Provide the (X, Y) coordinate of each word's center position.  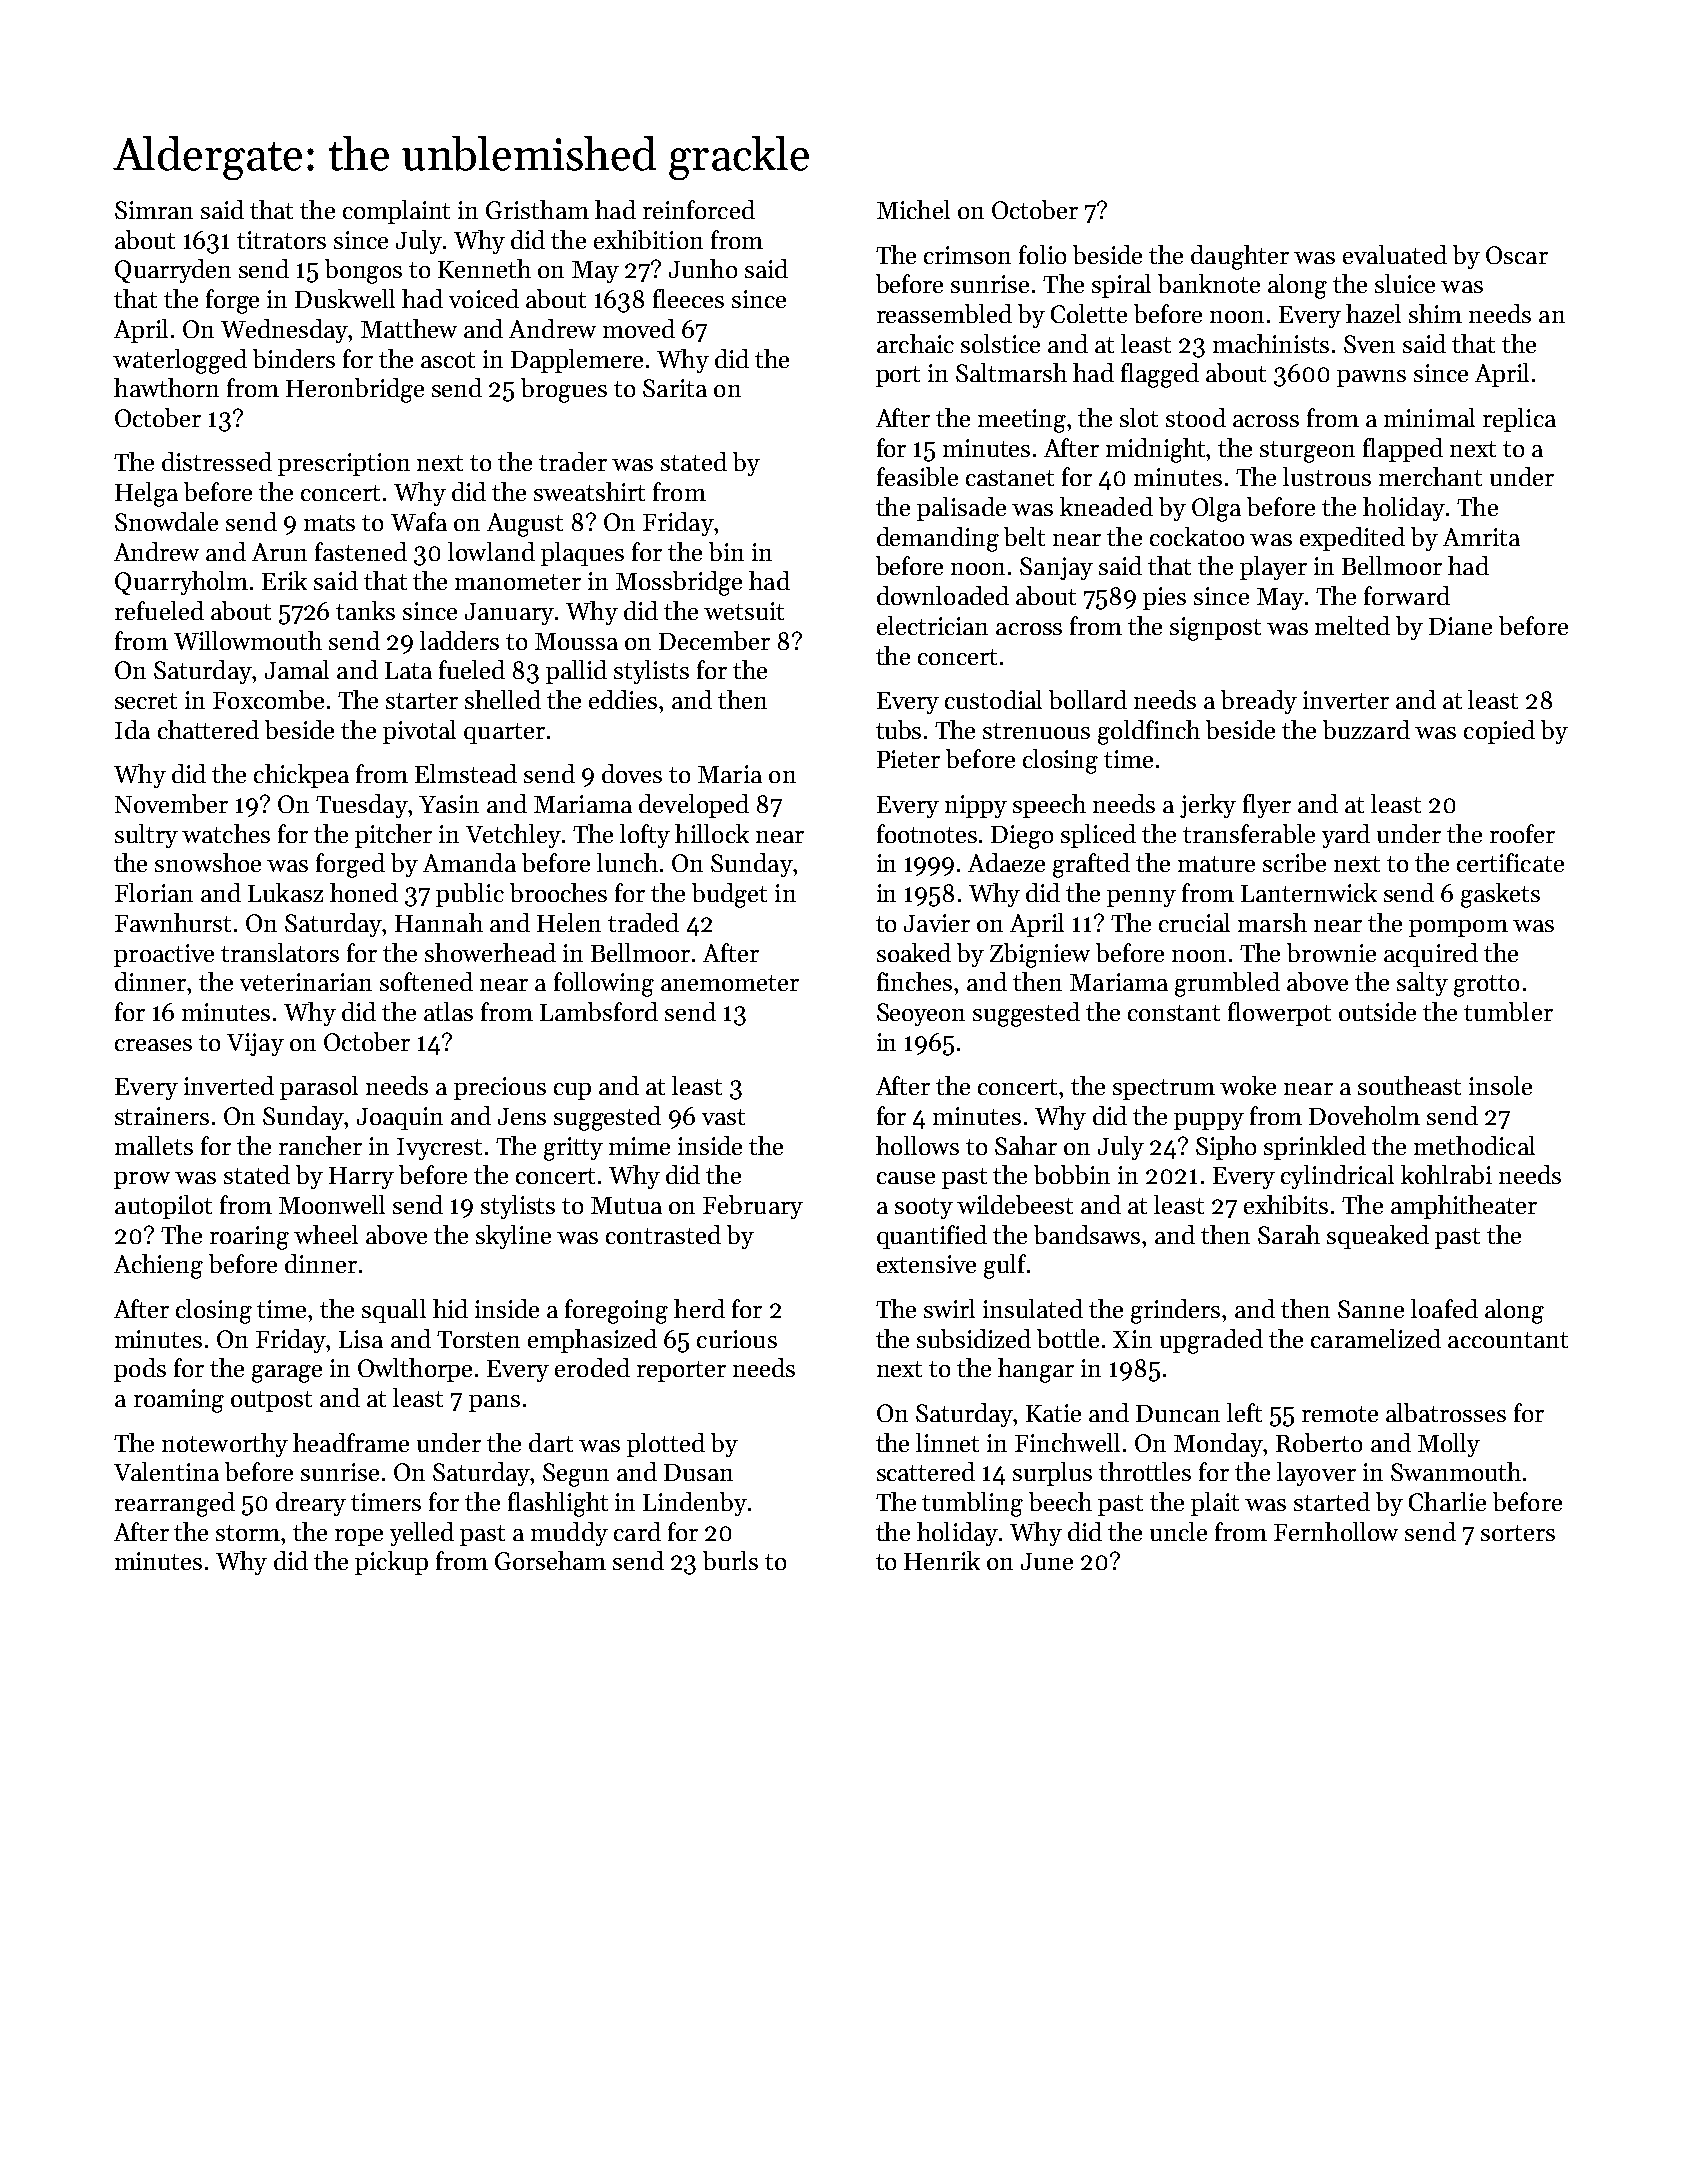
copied (1499, 732)
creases (153, 1045)
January (509, 614)
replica (1519, 420)
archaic (915, 343)
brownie (1331, 952)
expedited (1352, 539)
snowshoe (208, 862)
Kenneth (484, 268)
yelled (422, 1534)
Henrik (942, 1560)
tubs (898, 729)
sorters (1518, 1533)
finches (914, 981)
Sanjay (1056, 568)
